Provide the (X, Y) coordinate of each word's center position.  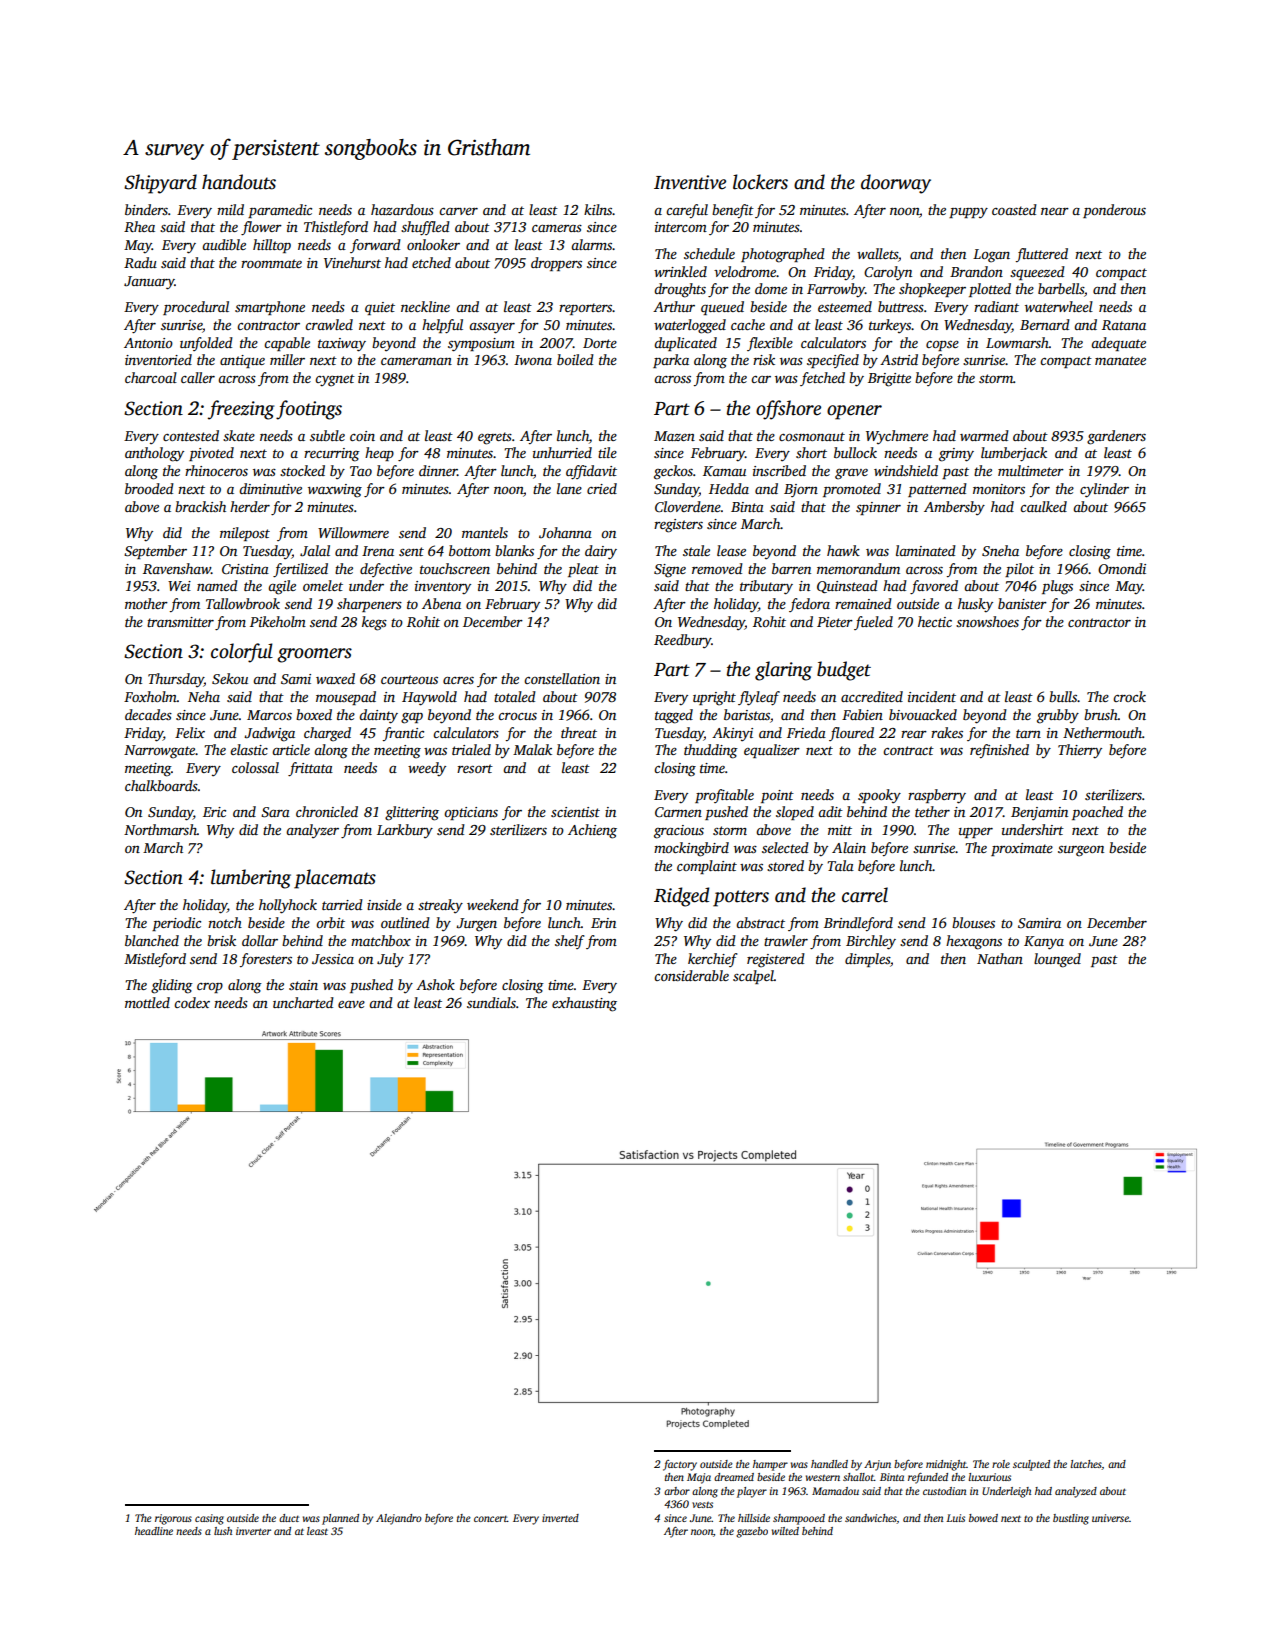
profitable (724, 796)
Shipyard (160, 184)
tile (607, 452)
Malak (532, 749)
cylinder (1104, 490)
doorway (896, 184)
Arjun (877, 1465)
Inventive (690, 182)
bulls (1063, 696)
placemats (335, 879)
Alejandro (399, 1519)
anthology (154, 454)
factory (680, 1465)
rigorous (173, 1519)
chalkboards (161, 785)
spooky (879, 796)
